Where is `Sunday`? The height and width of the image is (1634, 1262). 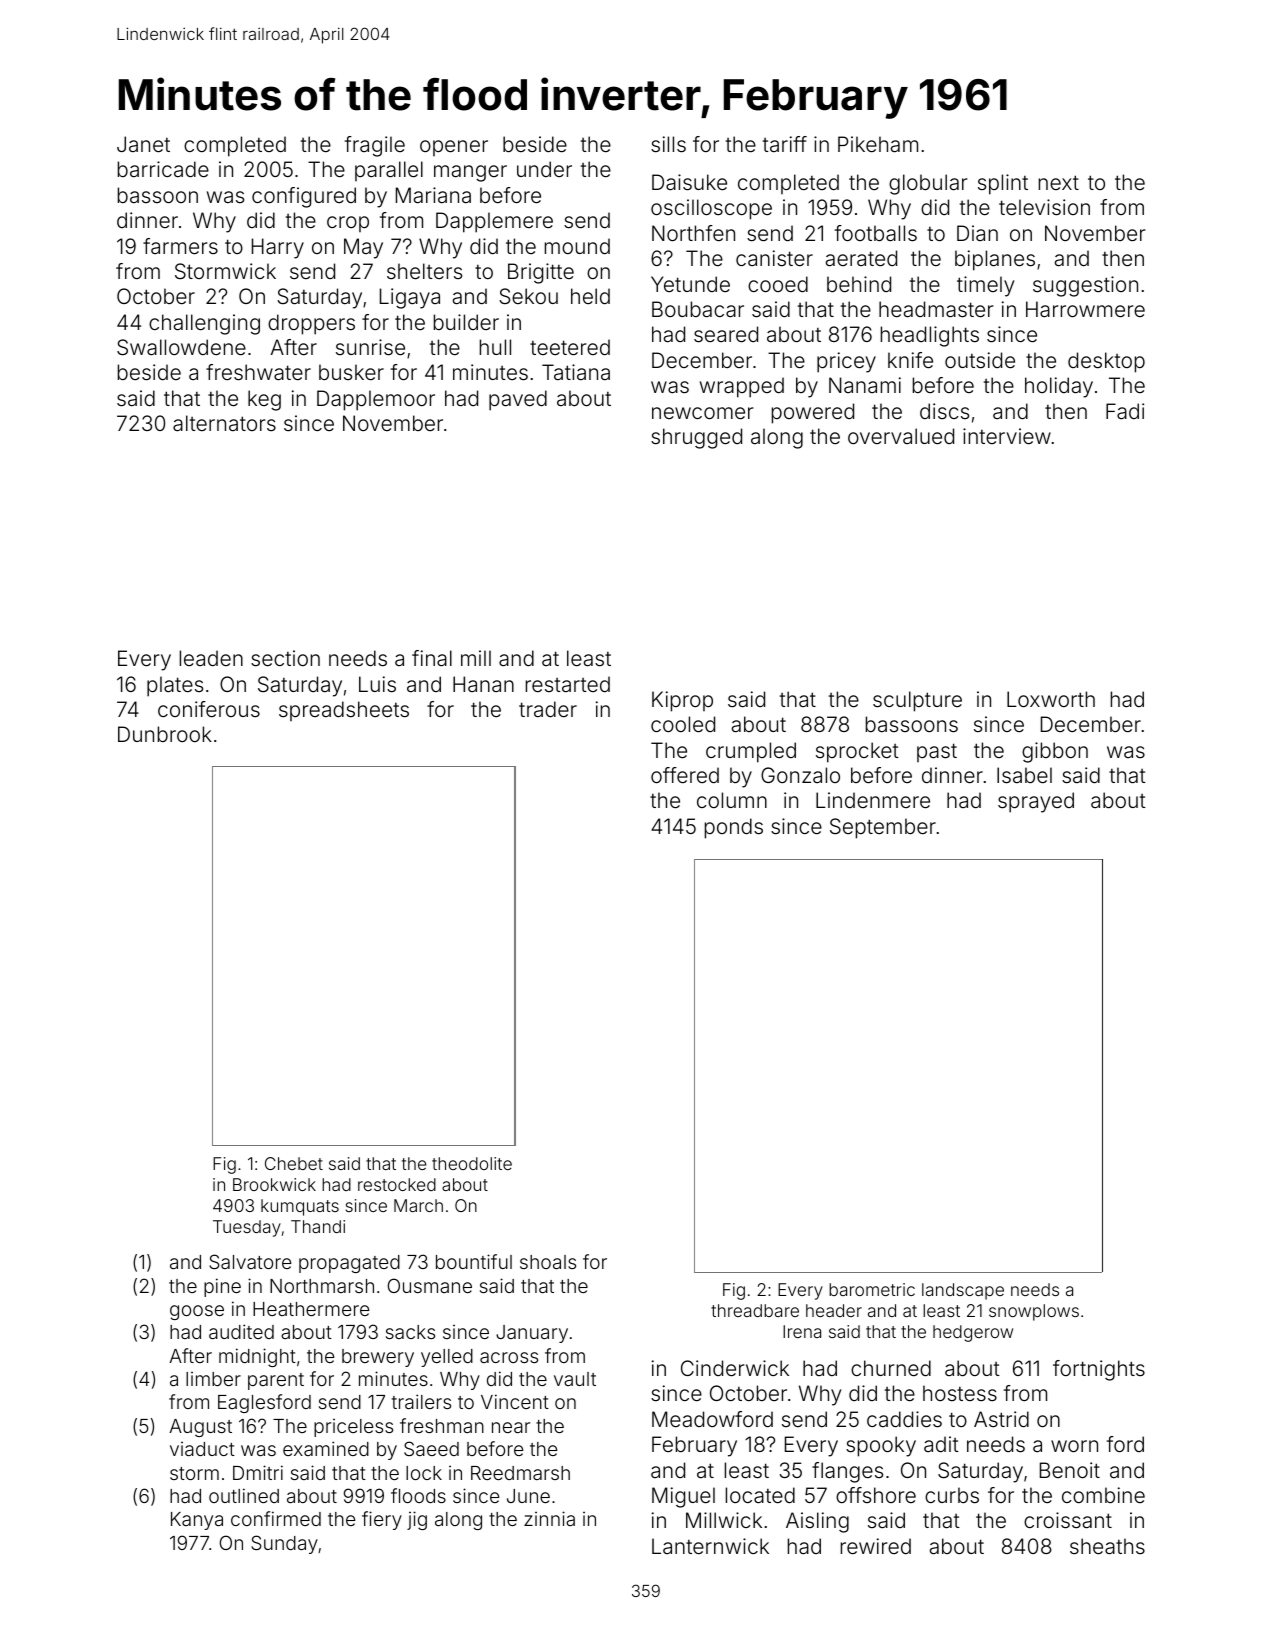
Sunday is located at coordinates (284, 1544).
